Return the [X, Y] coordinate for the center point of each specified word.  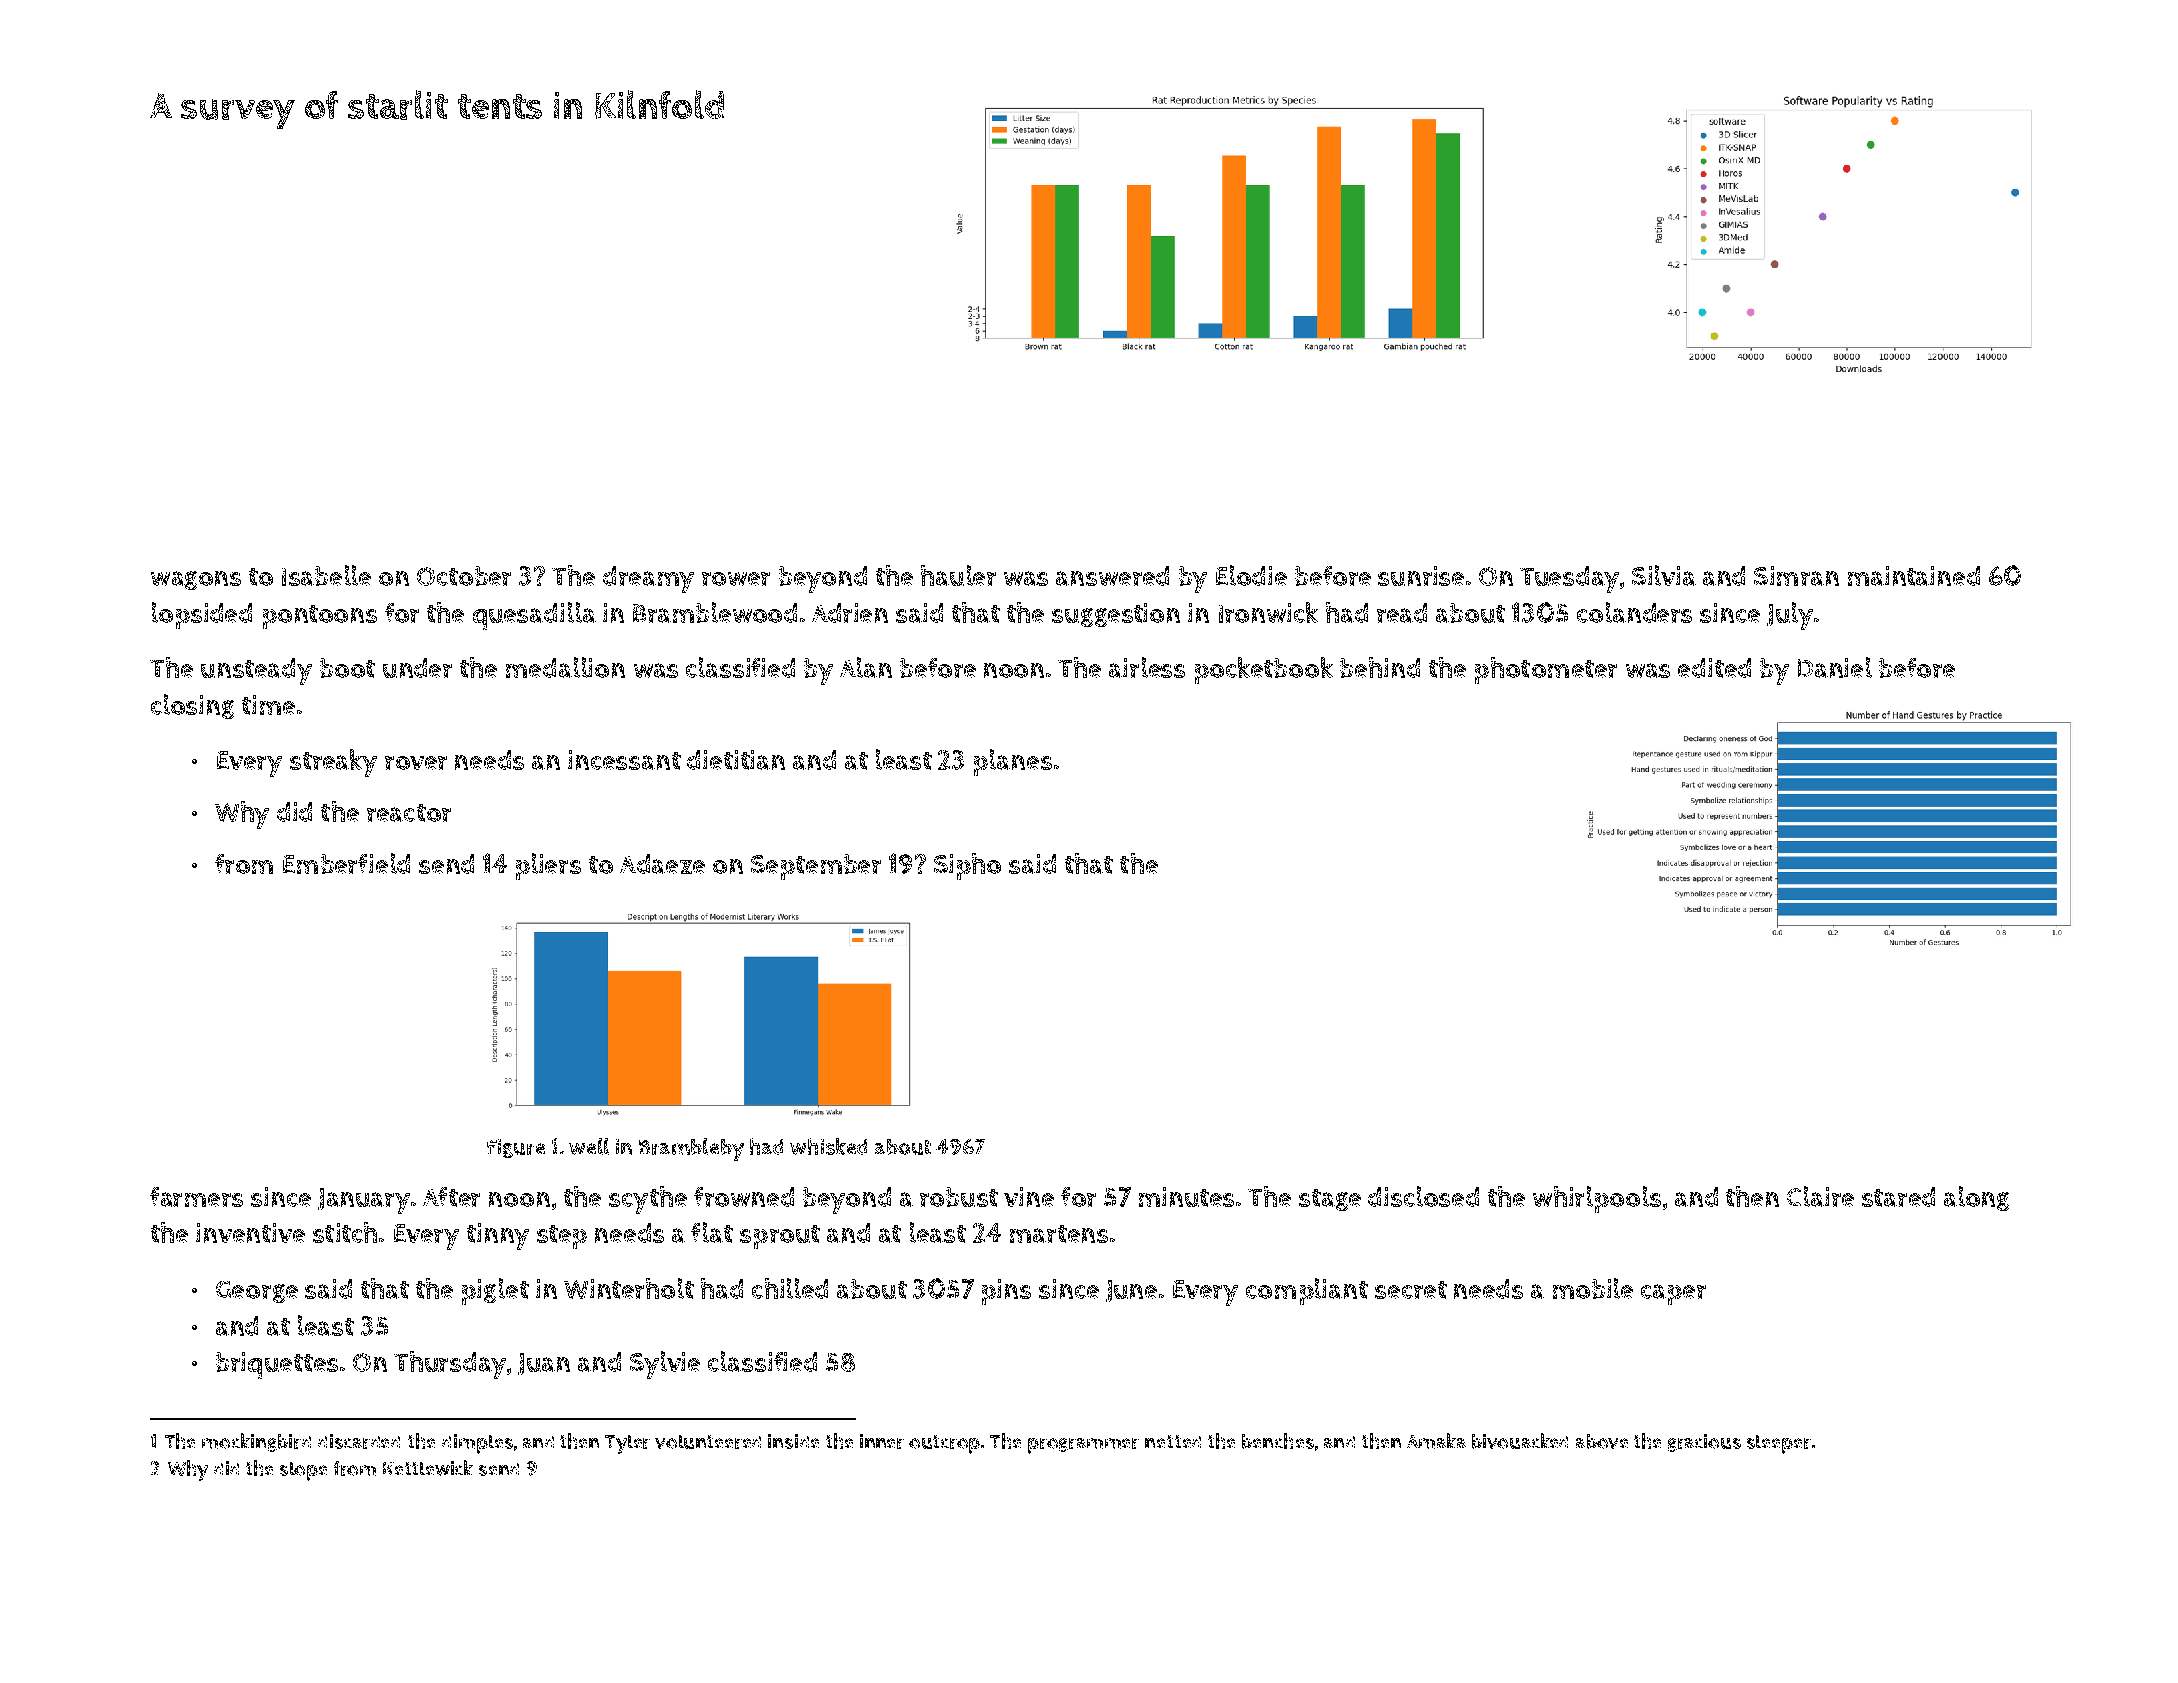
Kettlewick [428, 1468]
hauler [958, 575]
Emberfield [346, 863]
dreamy [648, 579]
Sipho [967, 866]
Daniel [1835, 667]
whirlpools [1597, 1199]
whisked [828, 1146]
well [589, 1146]
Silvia [1664, 575]
